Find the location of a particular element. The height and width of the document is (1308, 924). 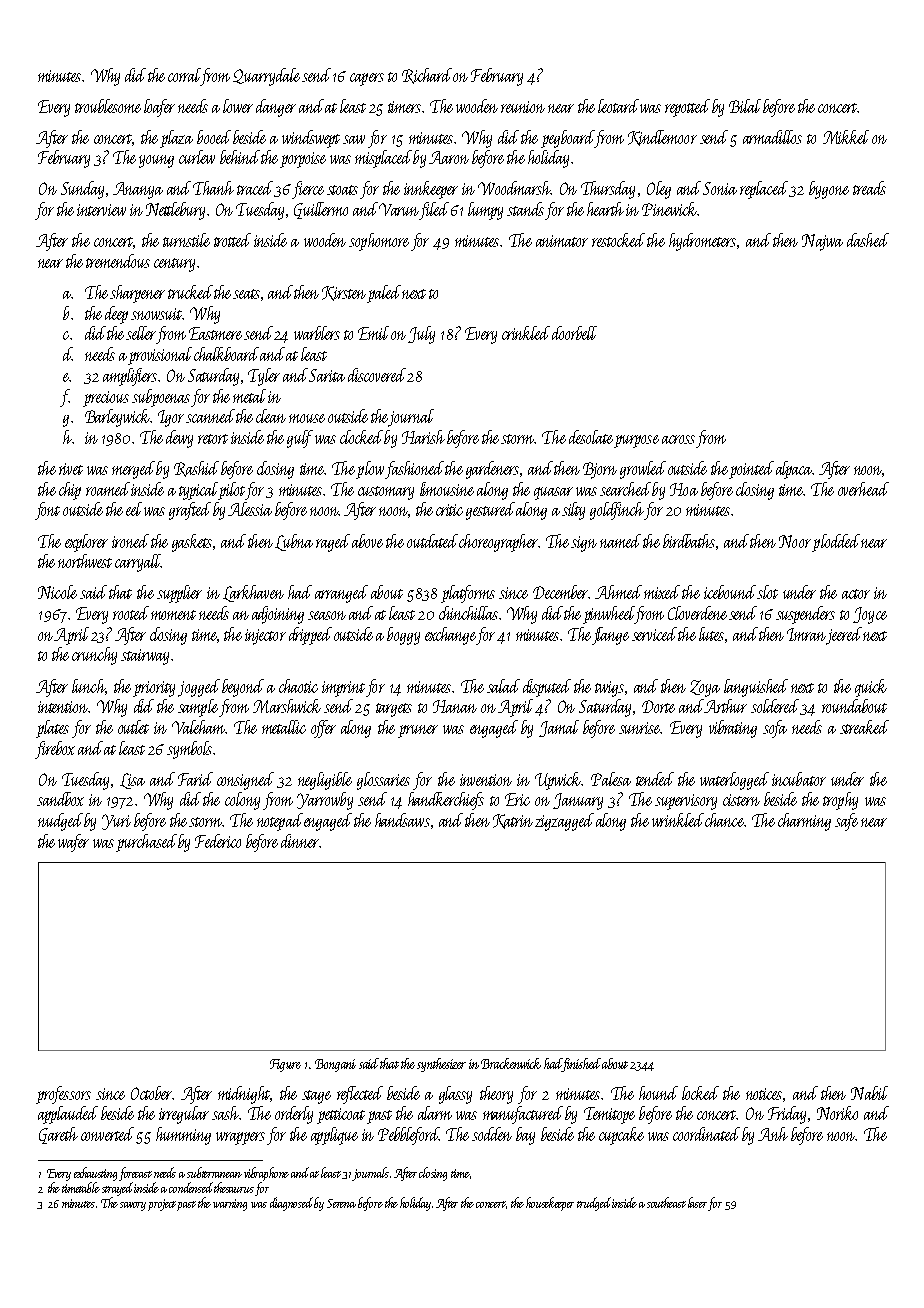

Barleywick is located at coordinates (118, 418).
